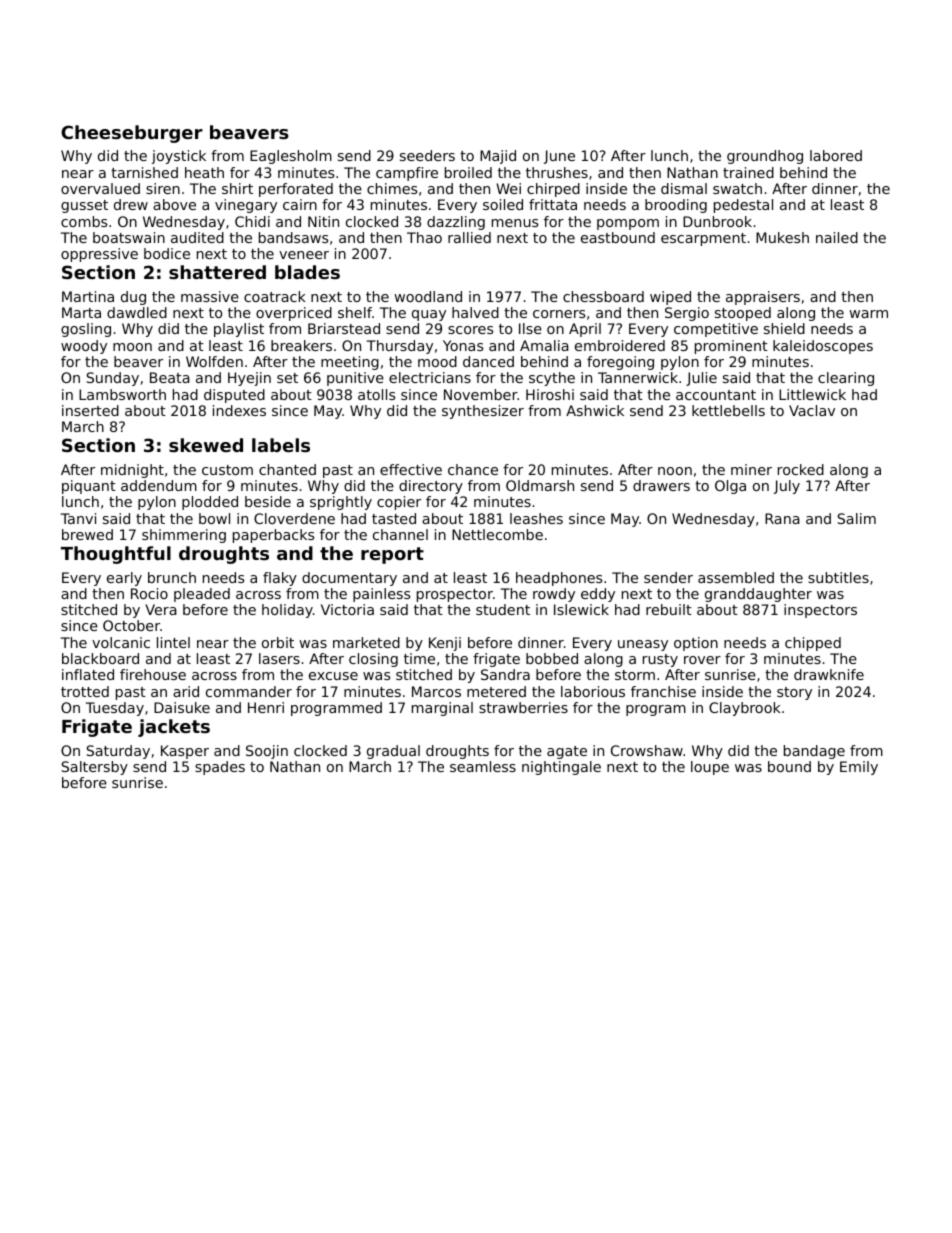 This image has height=1233, width=952. Describe the element at coordinates (174, 728) in the image. I see `jackets` at that location.
